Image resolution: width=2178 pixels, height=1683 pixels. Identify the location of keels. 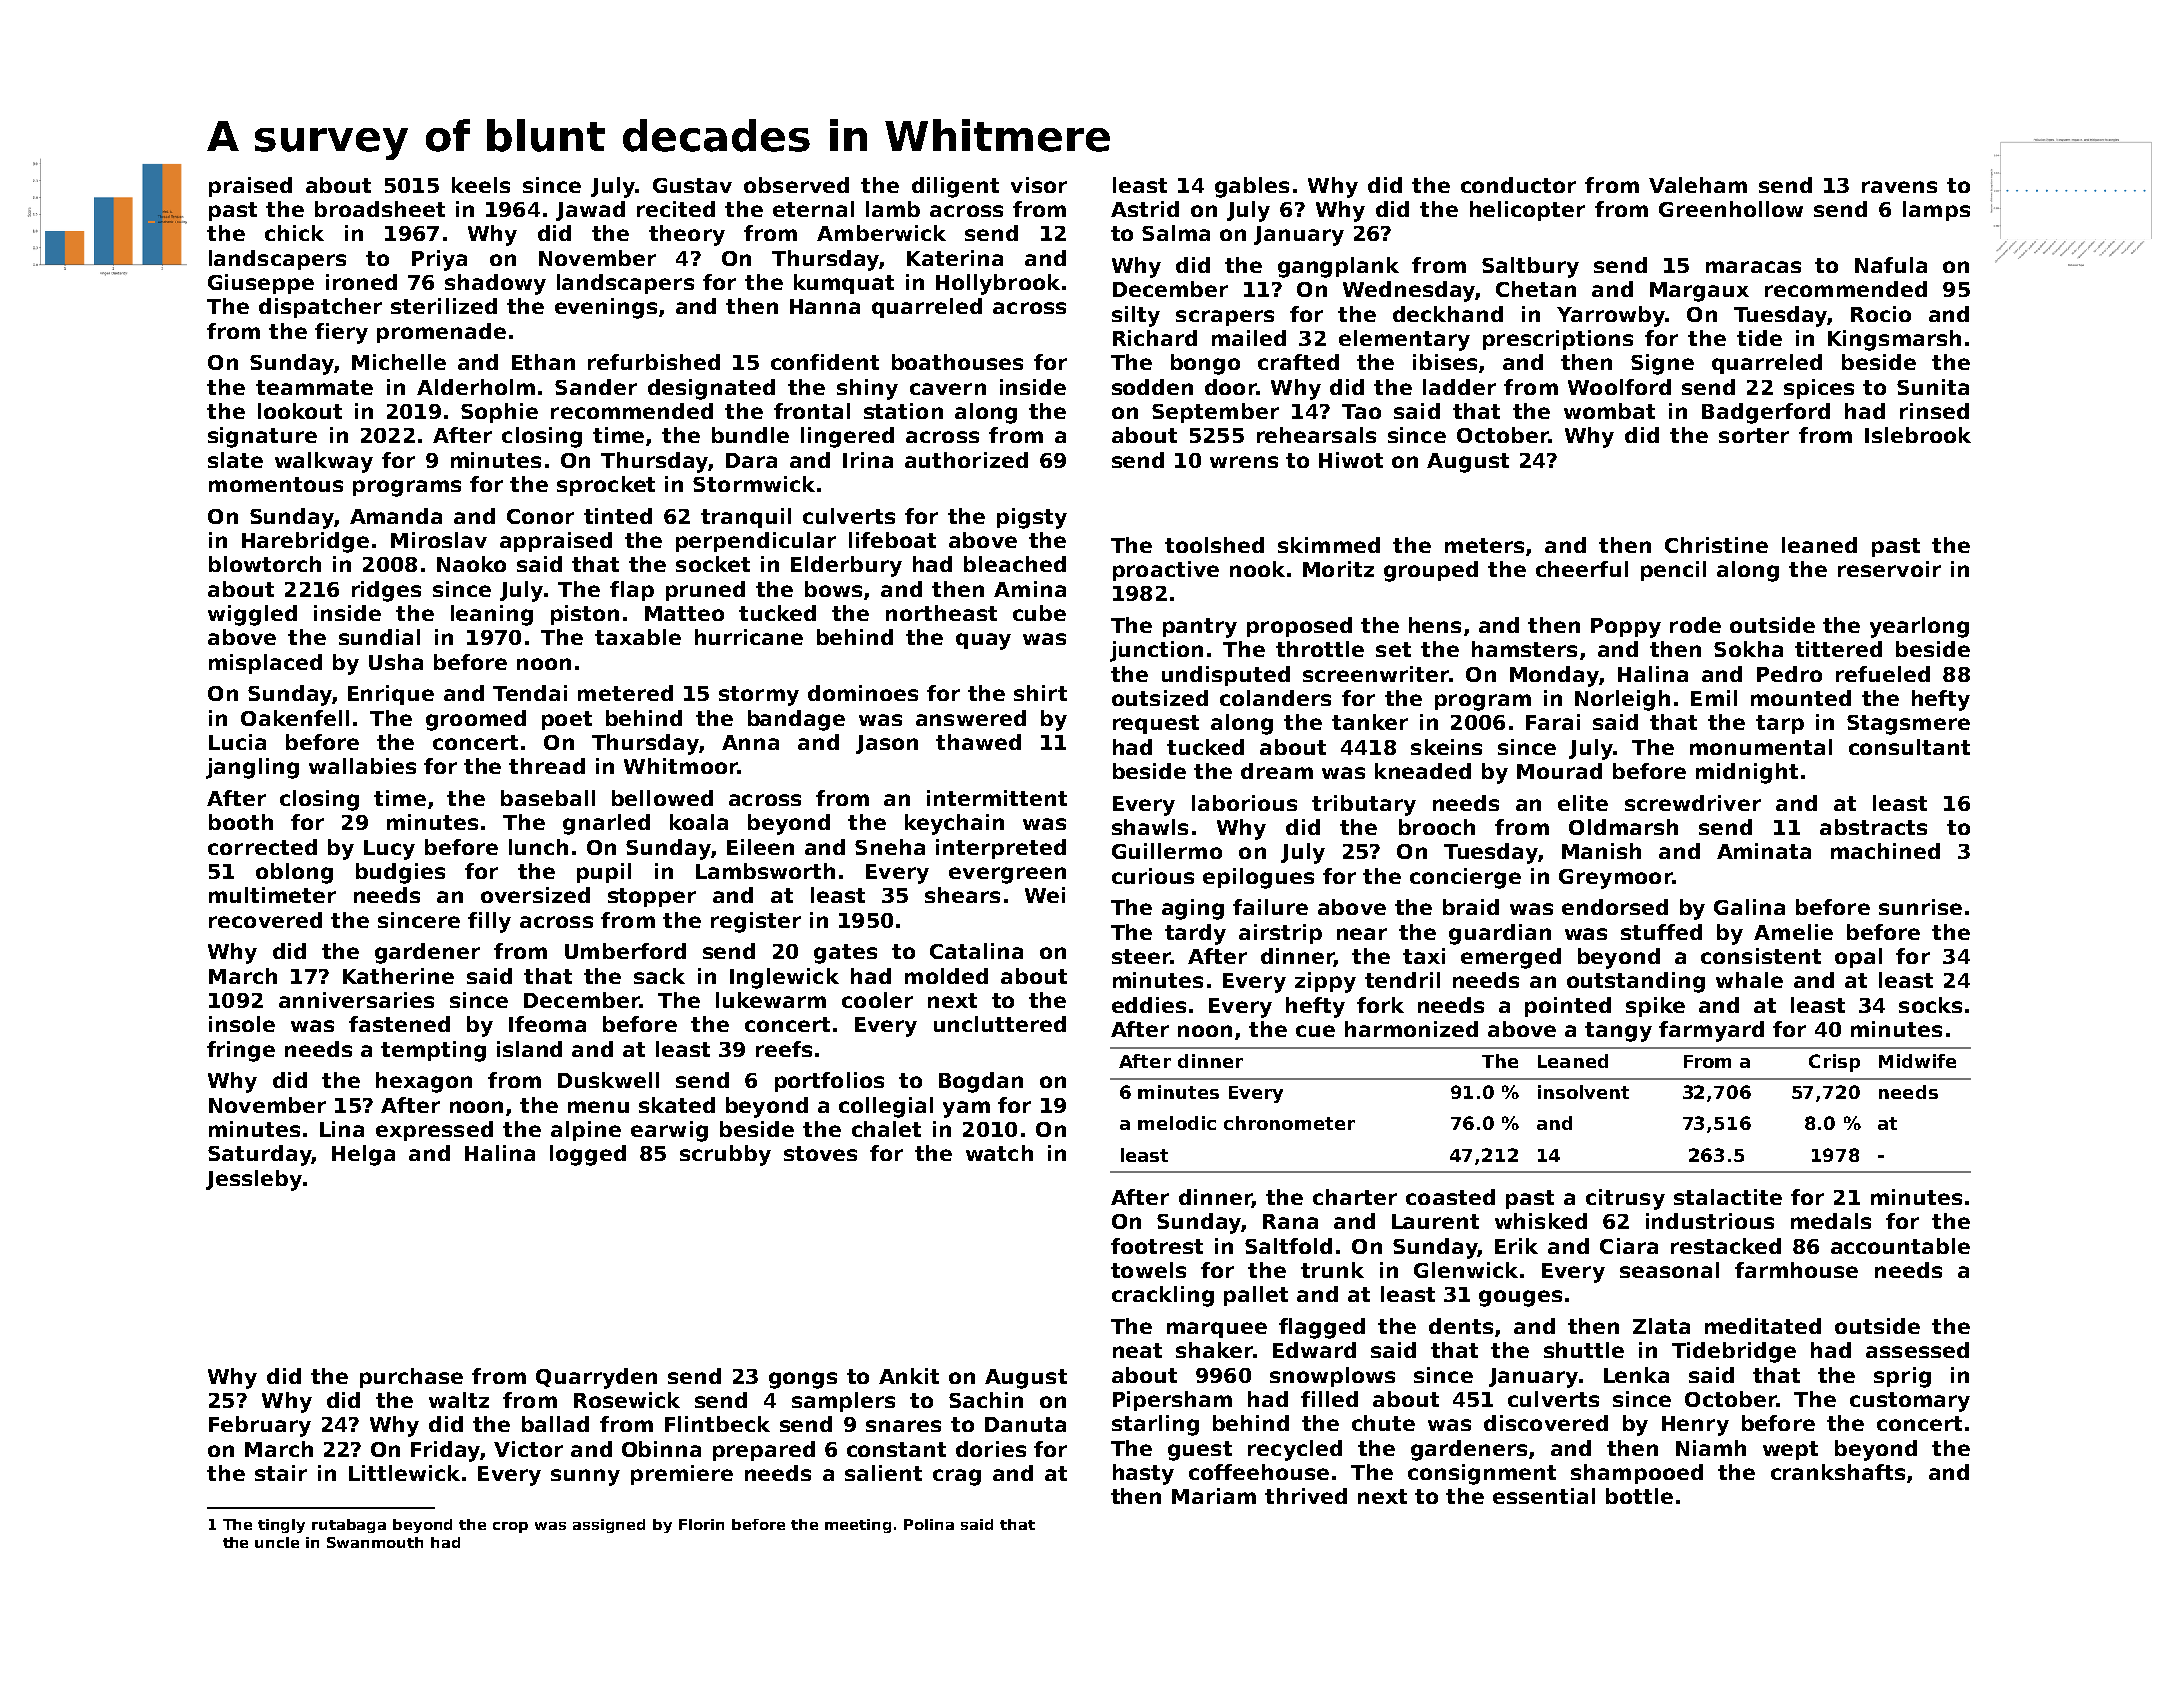
(481, 185).
